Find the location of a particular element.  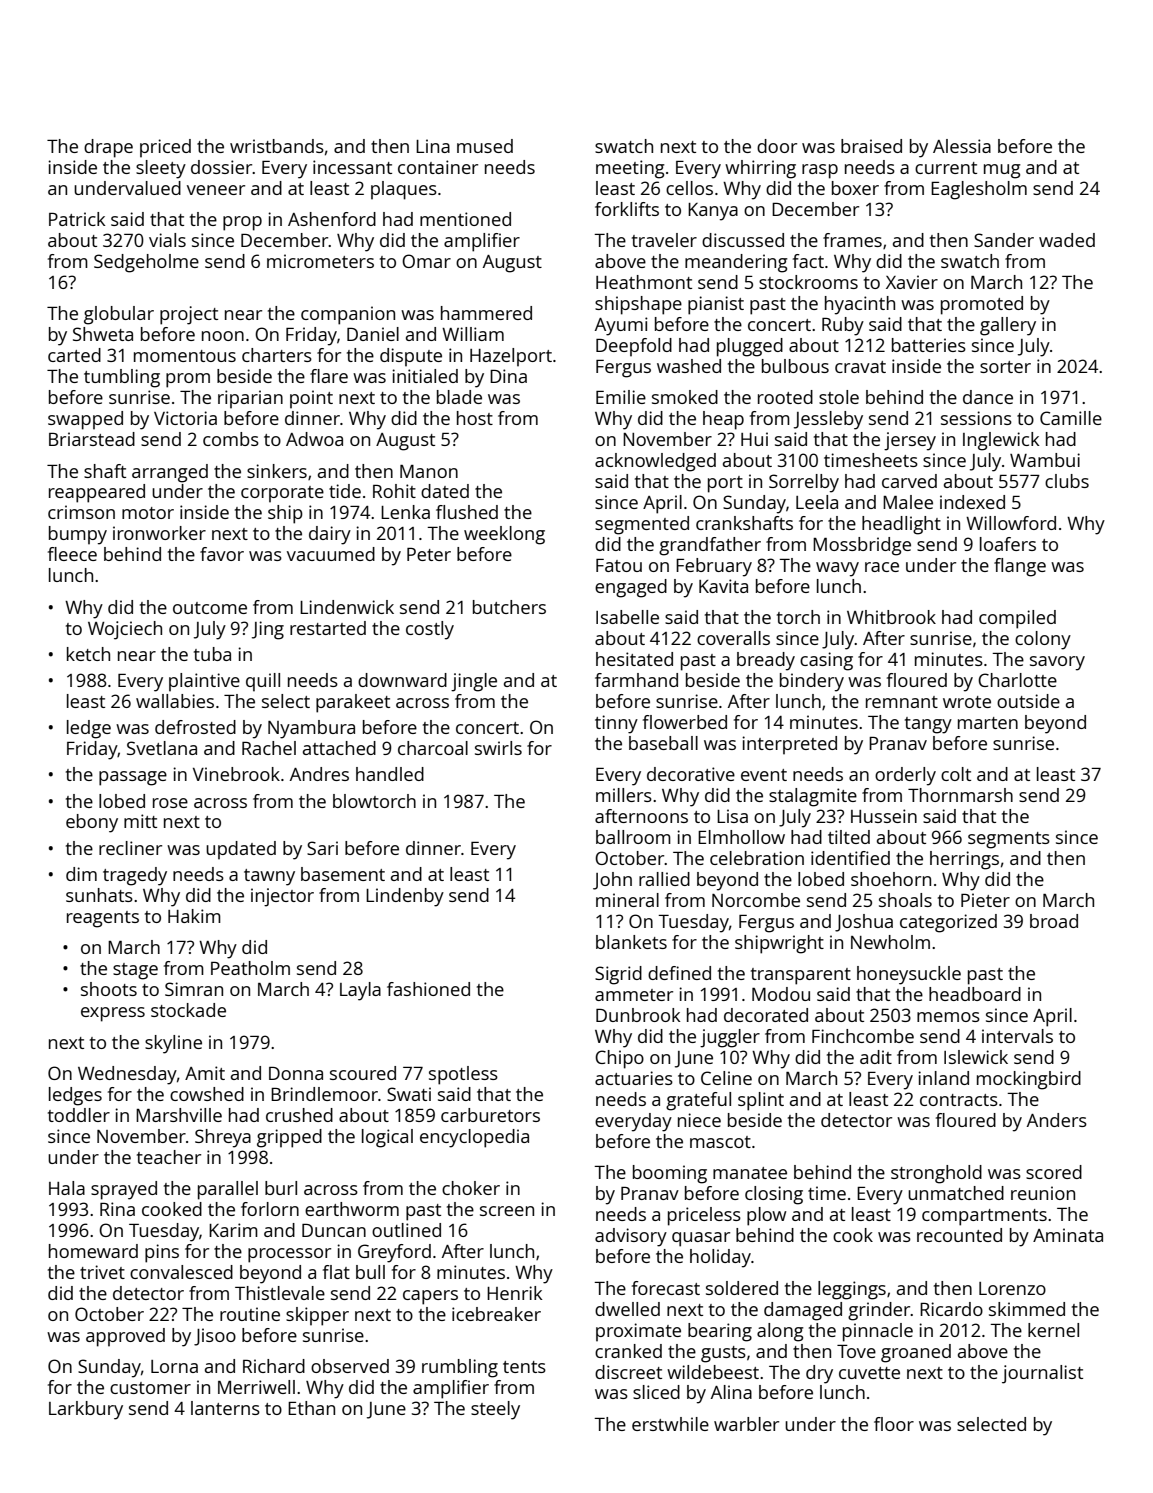

Wednesday is located at coordinates (127, 1075).
